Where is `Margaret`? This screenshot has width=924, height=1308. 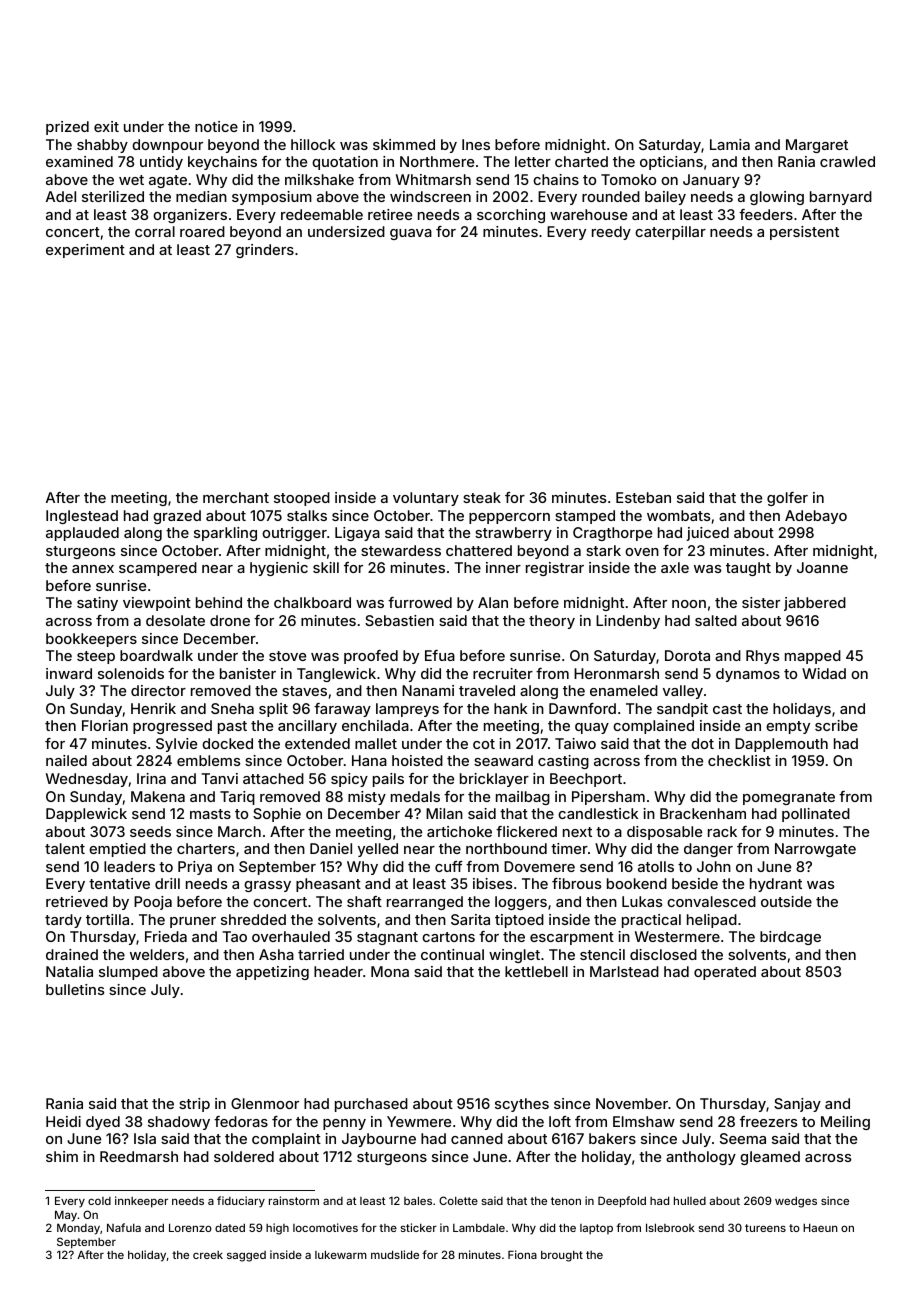 Margaret is located at coordinates (817, 146).
